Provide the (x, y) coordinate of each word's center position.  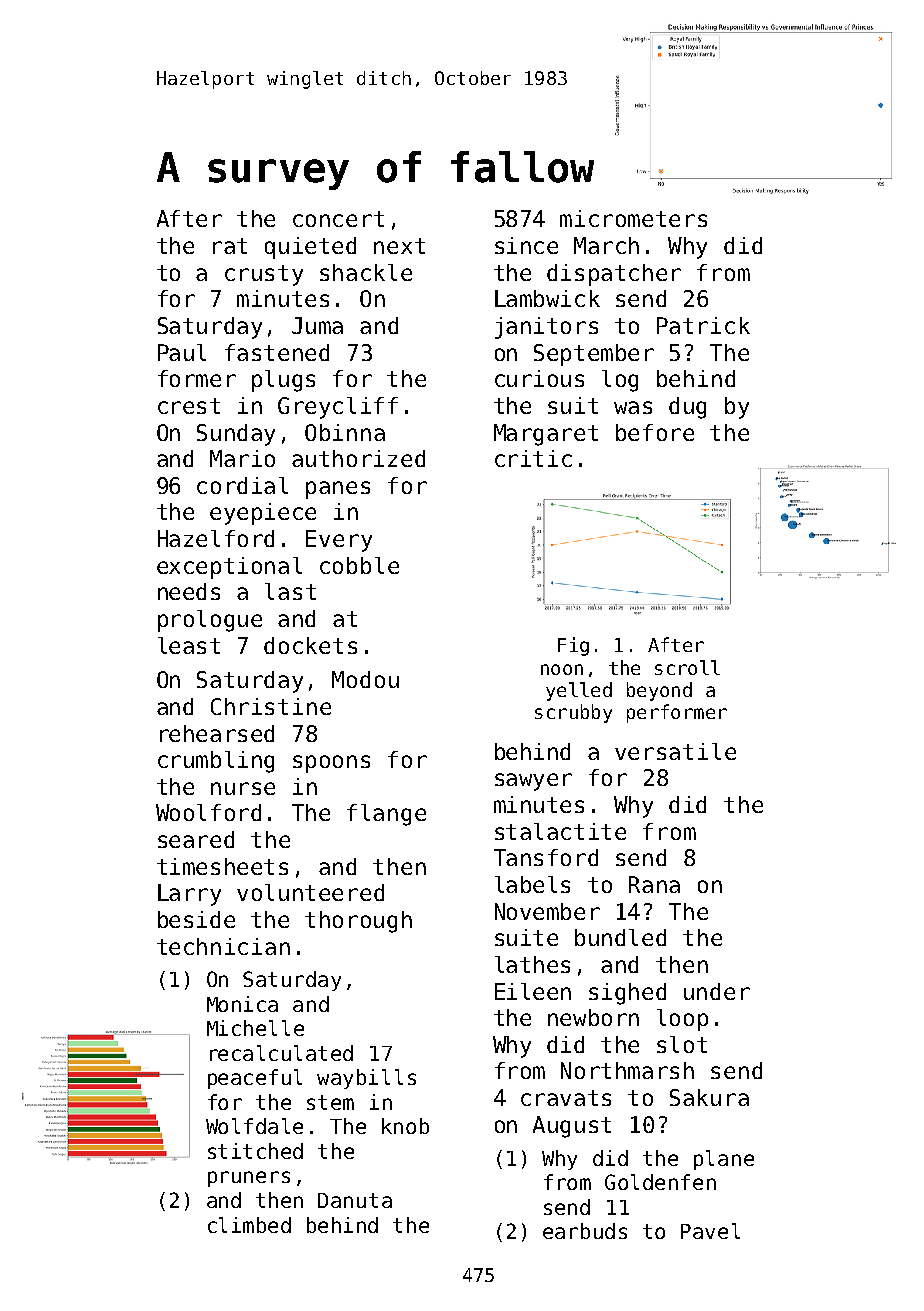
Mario (242, 458)
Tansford (546, 857)
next (399, 246)
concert (338, 219)
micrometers (633, 218)
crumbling (216, 762)
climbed (249, 1225)
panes (338, 490)
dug (687, 408)
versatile (675, 751)
